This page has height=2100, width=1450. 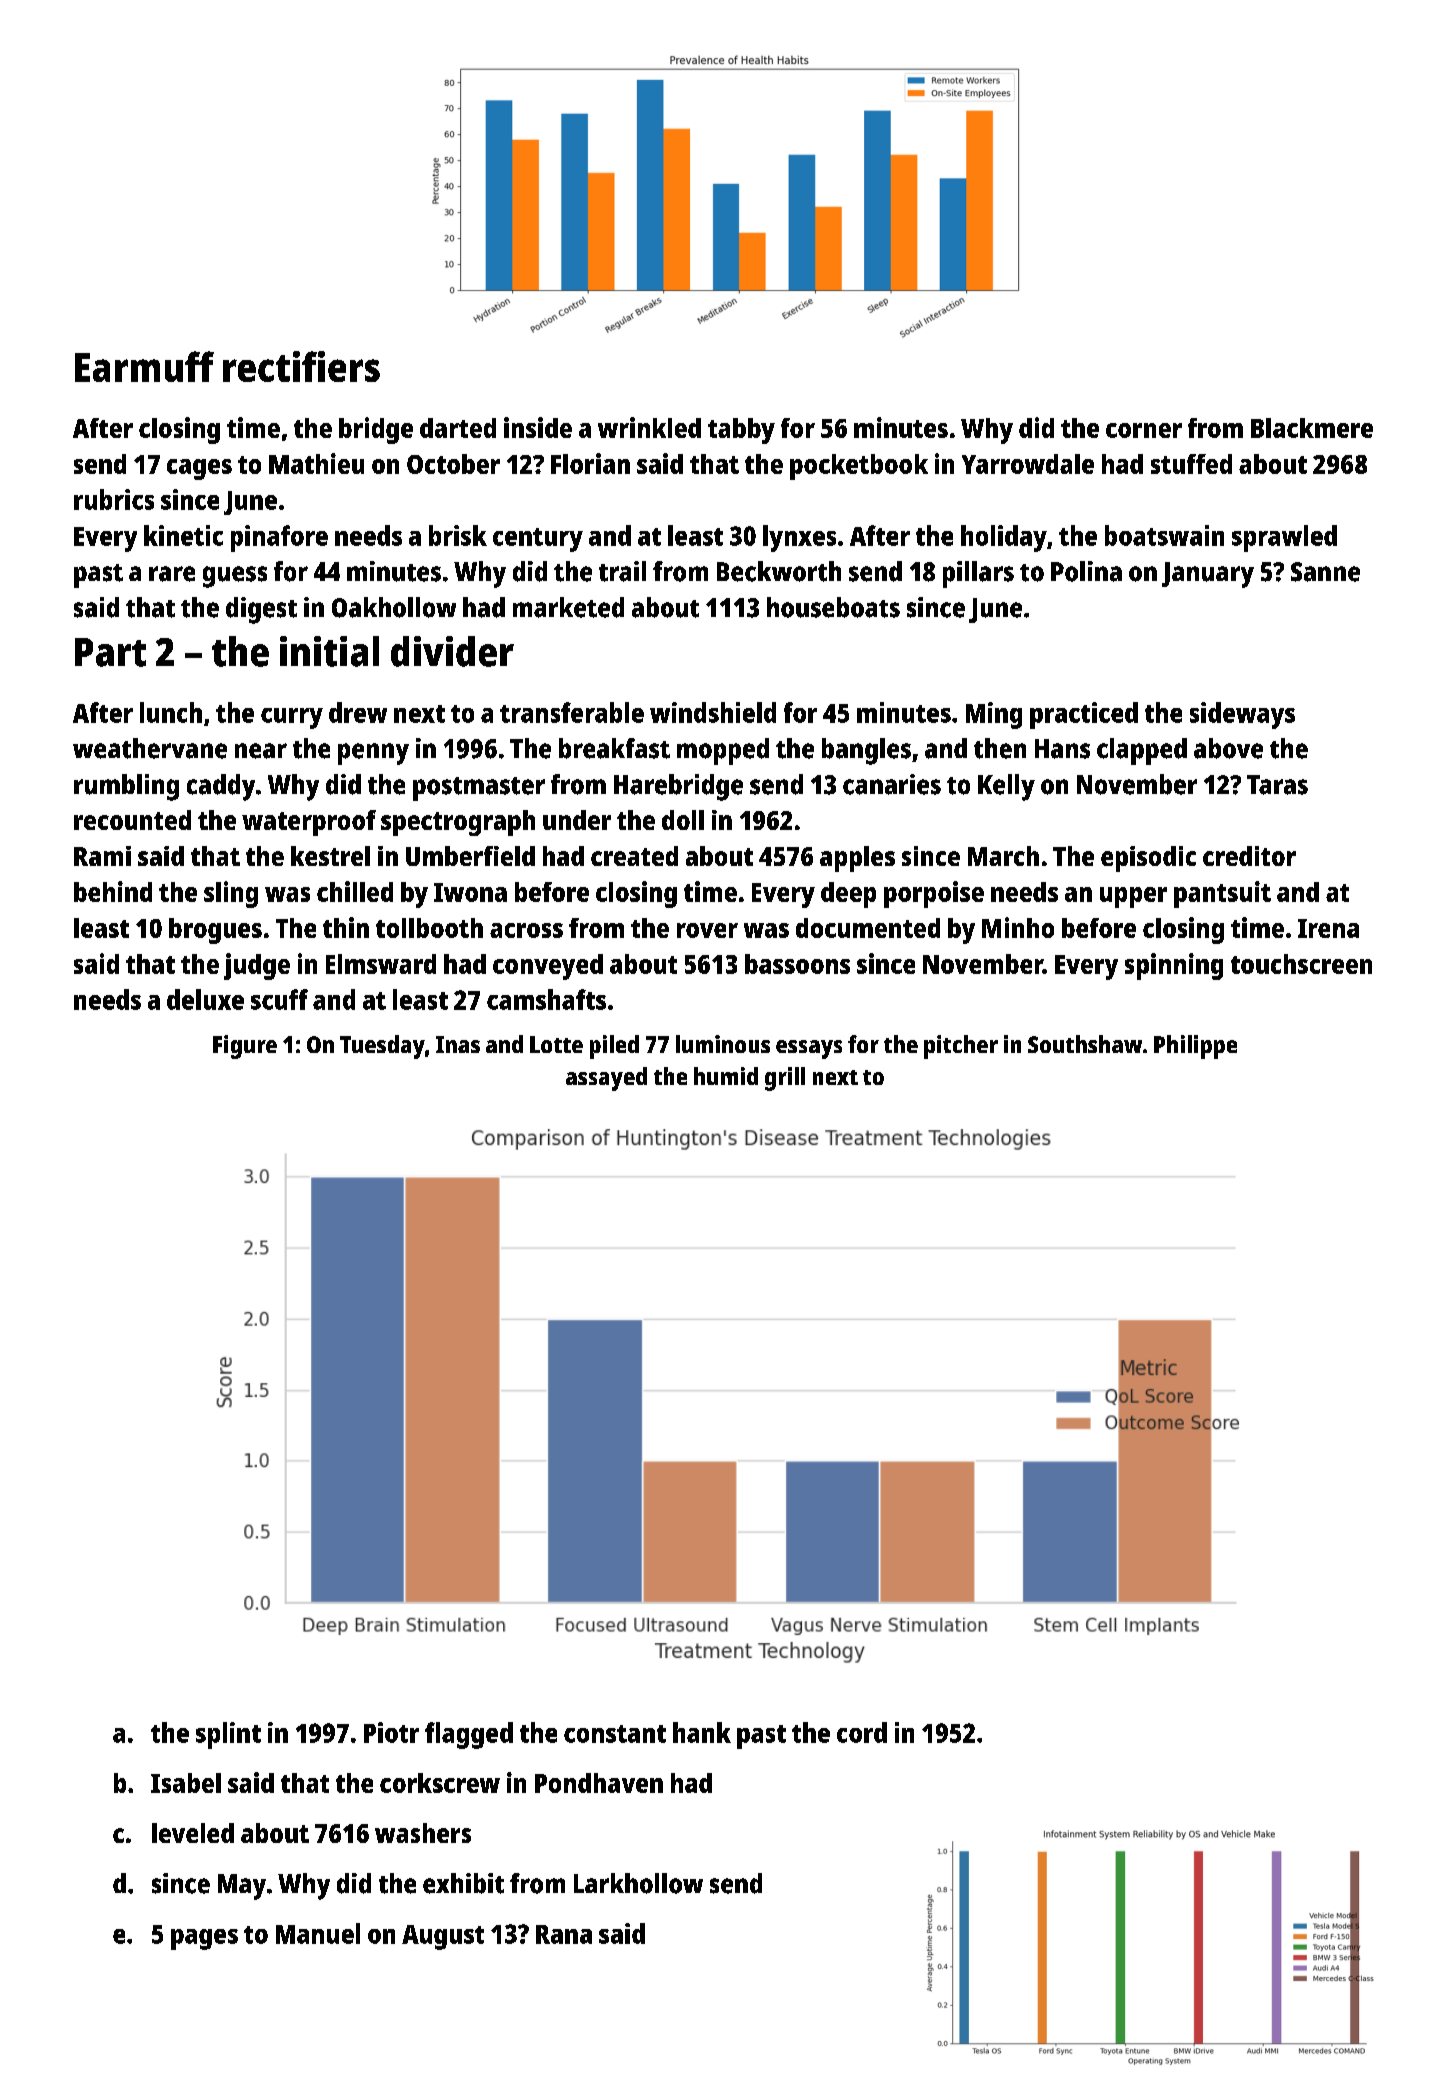 What do you see at coordinates (1164, 535) in the page?
I see `boatswain` at bounding box center [1164, 535].
